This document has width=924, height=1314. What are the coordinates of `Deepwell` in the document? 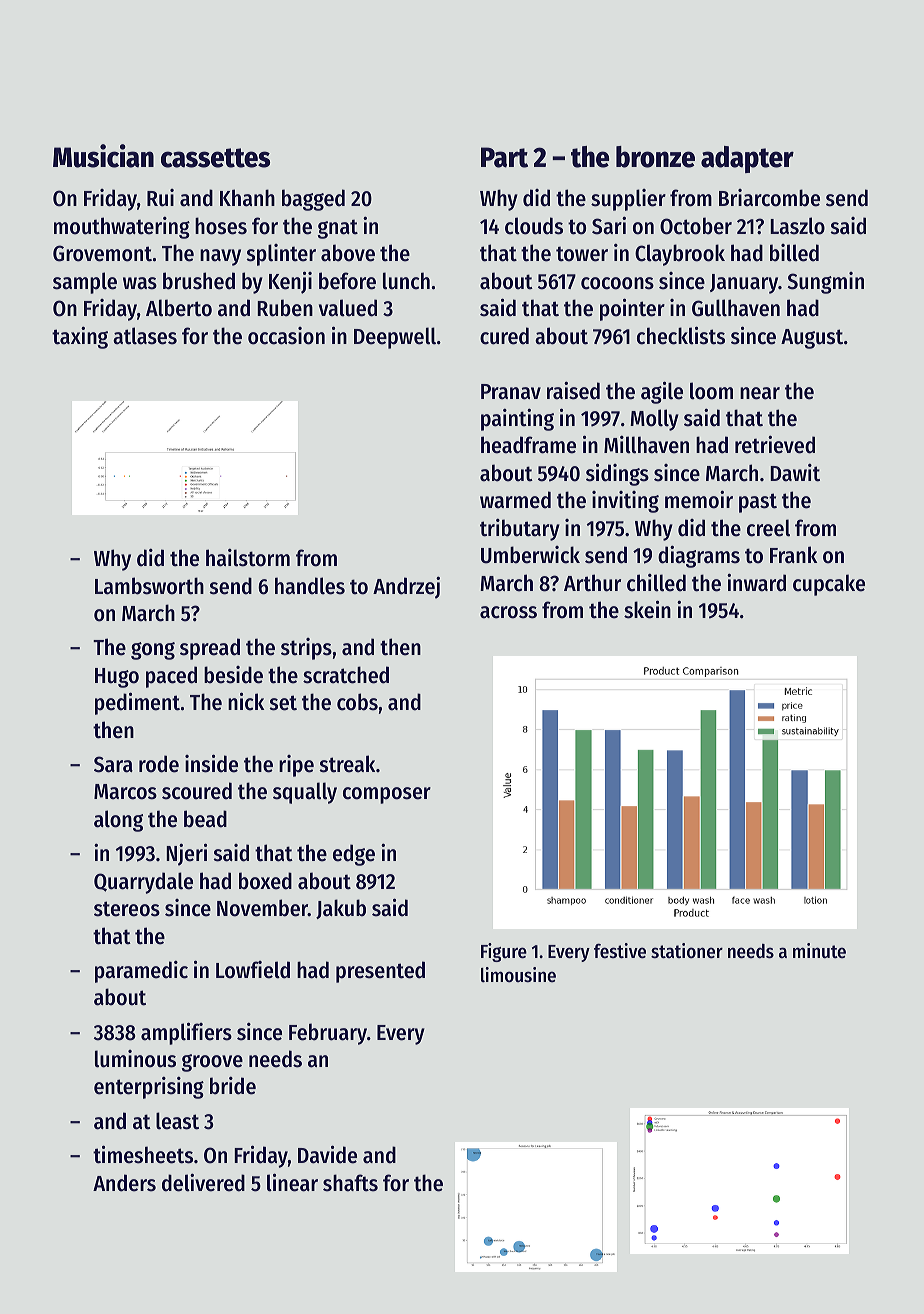 It's located at (395, 338).
